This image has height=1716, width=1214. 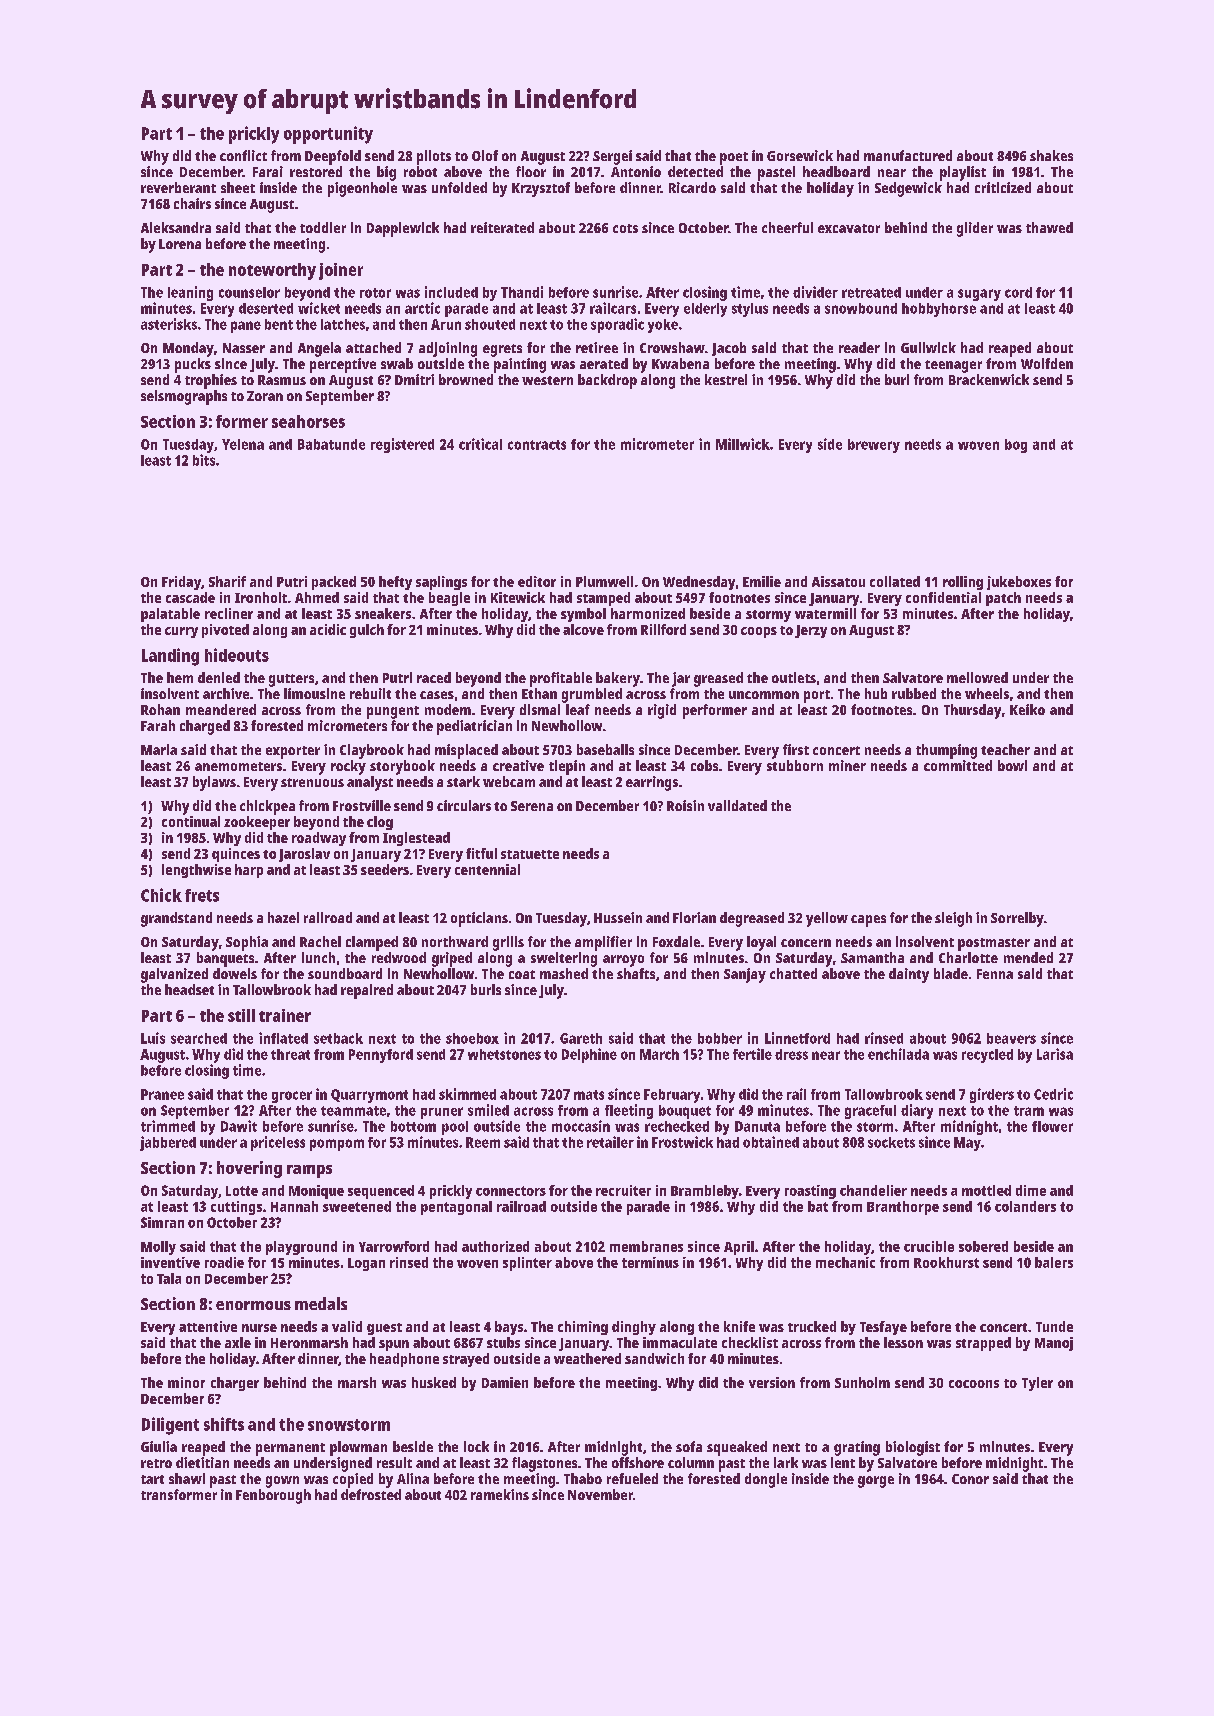 I want to click on baseballs, so click(x=605, y=749).
